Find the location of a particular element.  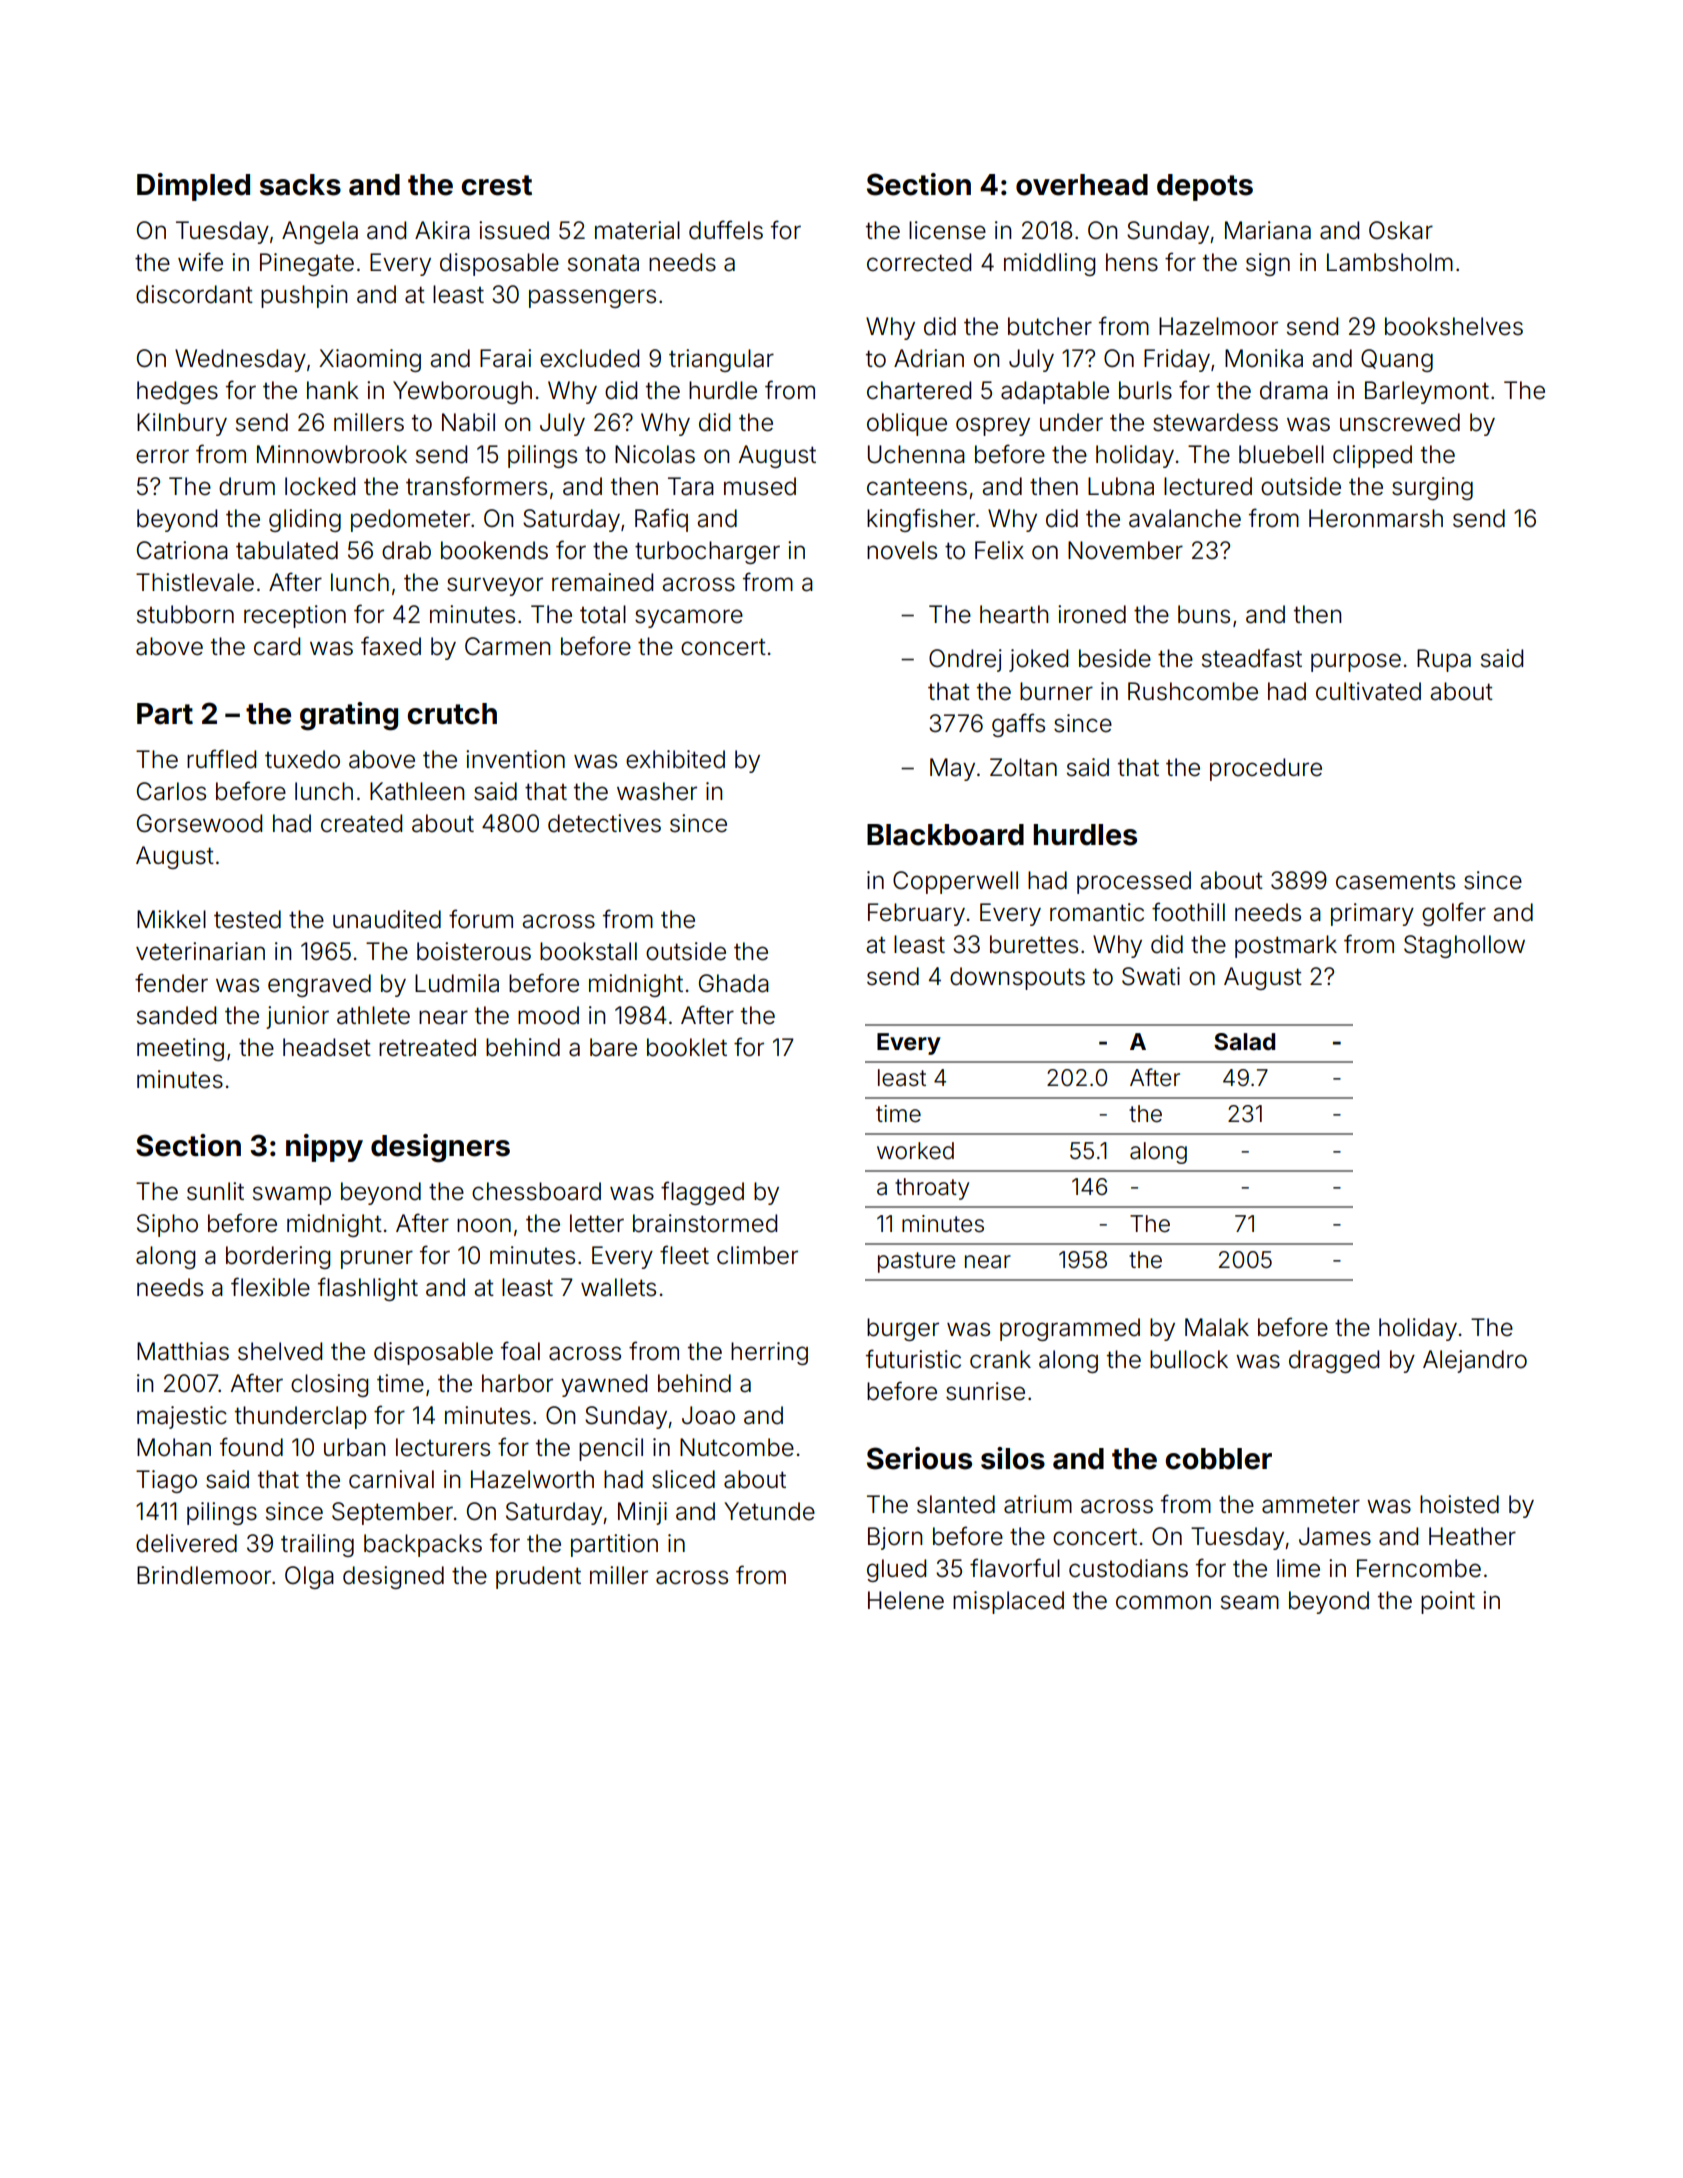

headset is located at coordinates (327, 1047).
